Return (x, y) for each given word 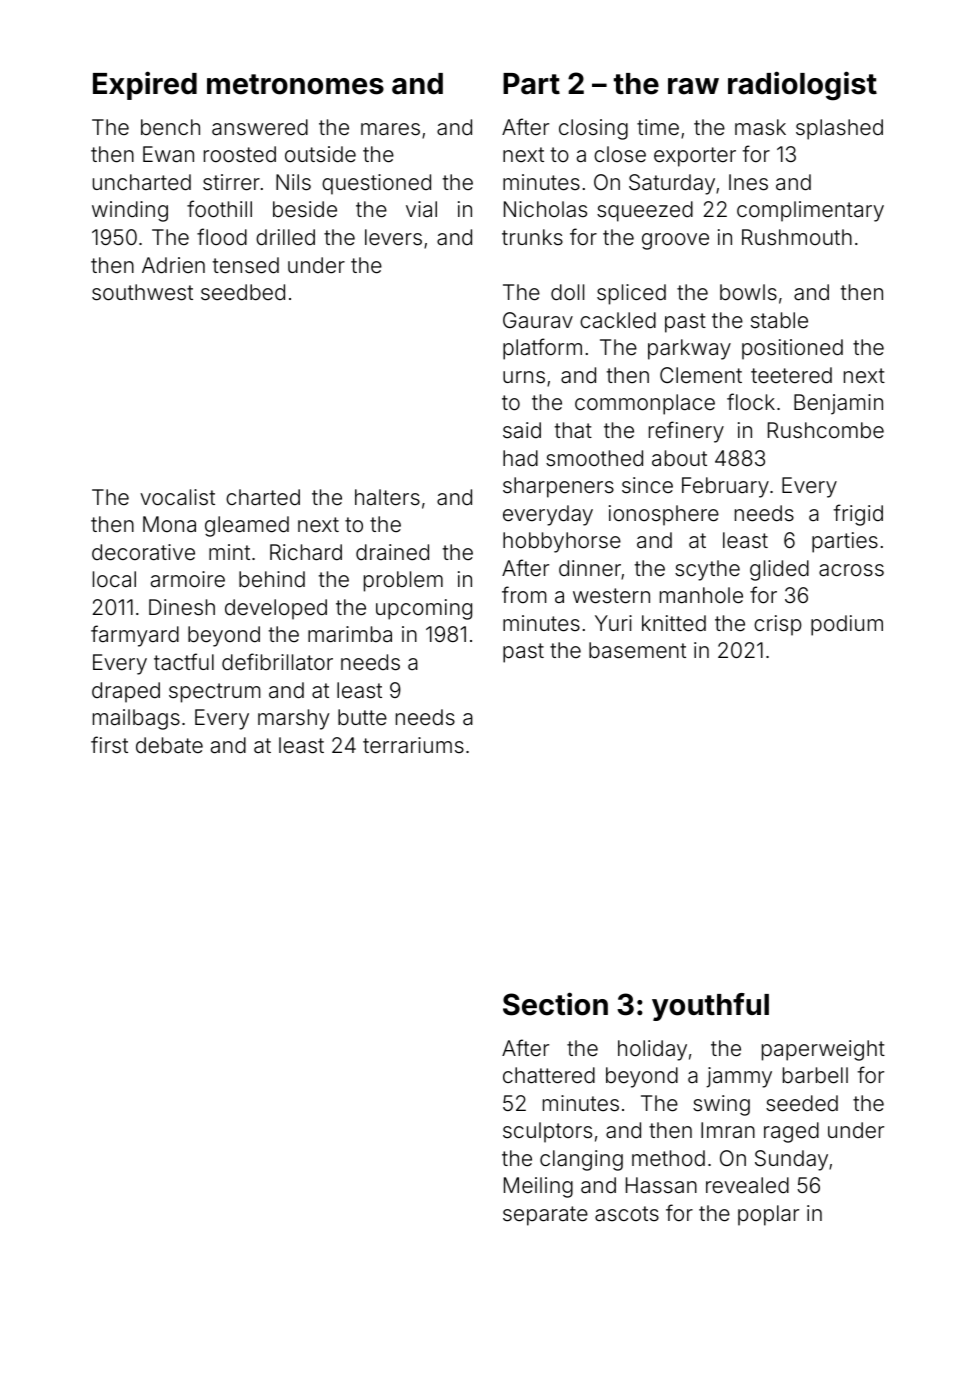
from (524, 594)
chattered (549, 1075)
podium (847, 625)
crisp (778, 625)
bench (170, 127)
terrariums (413, 745)
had (520, 458)
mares (390, 129)
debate (169, 745)
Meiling (538, 1187)
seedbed (243, 292)
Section (555, 1004)
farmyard (135, 636)
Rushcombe (826, 430)
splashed (839, 129)
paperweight (823, 1050)
